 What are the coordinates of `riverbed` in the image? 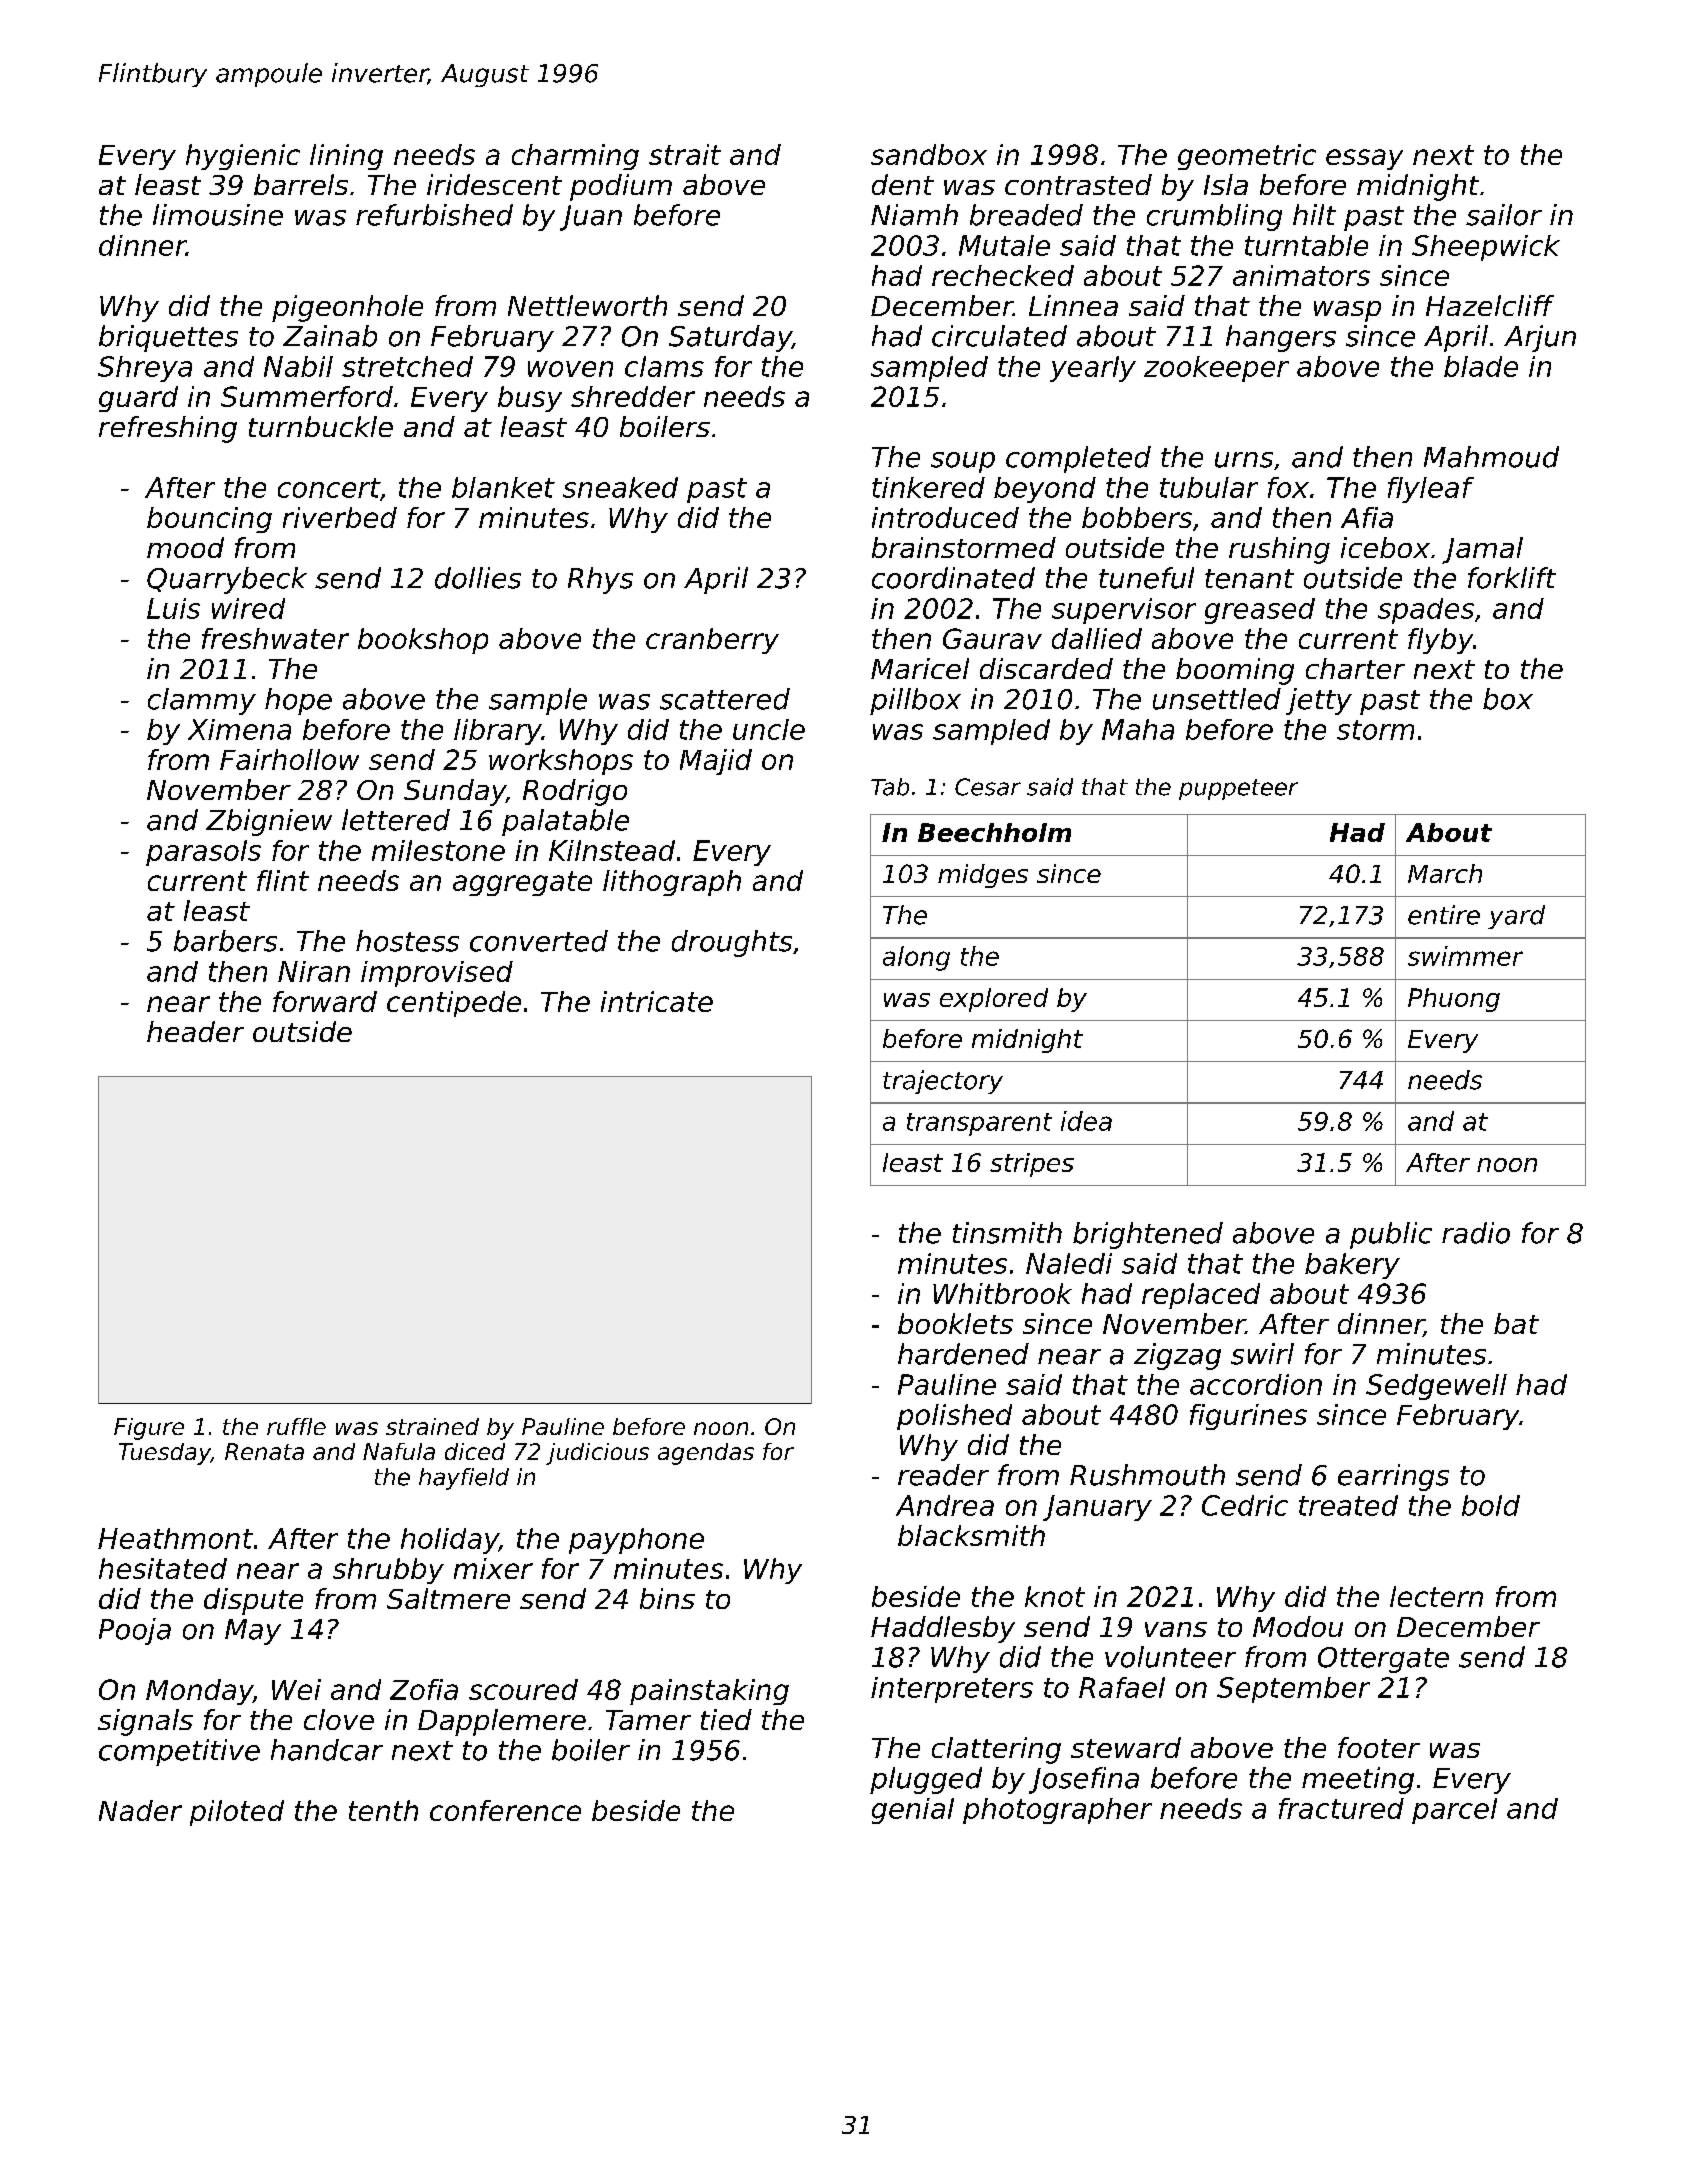 It's located at (340, 517).
